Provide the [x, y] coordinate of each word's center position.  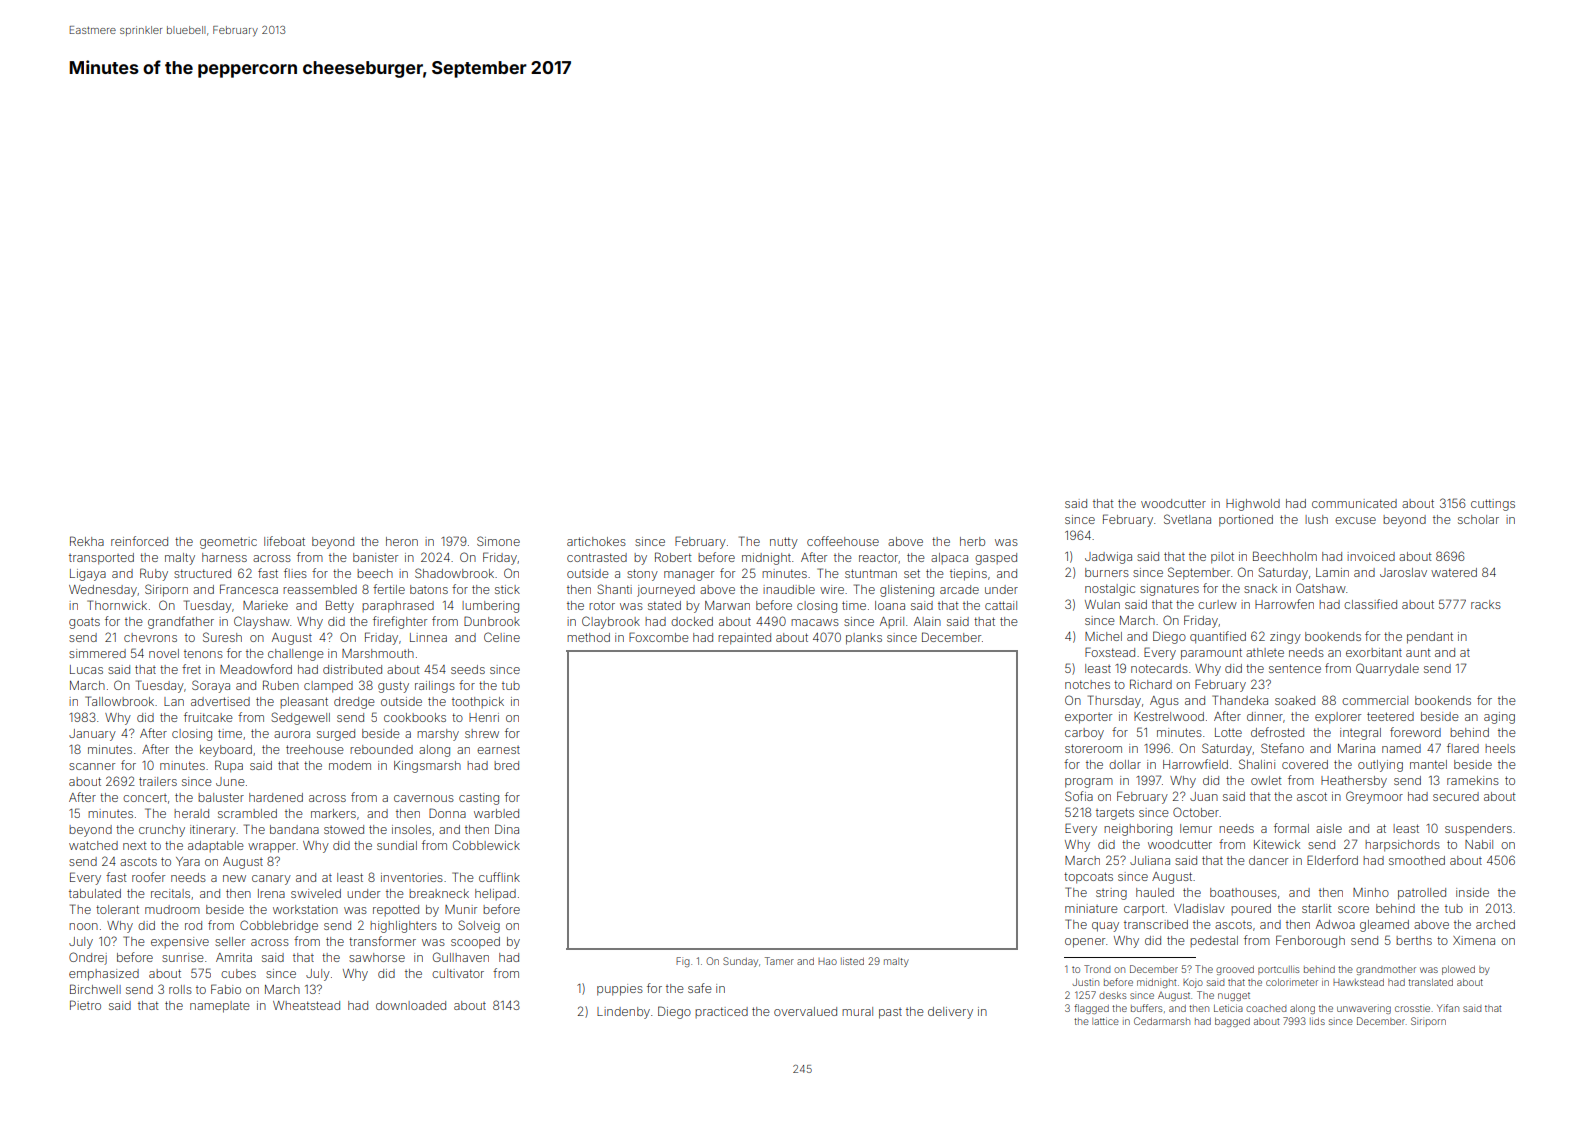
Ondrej [88, 958]
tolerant [117, 909]
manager [689, 576]
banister [375, 557]
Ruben [281, 685]
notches [1087, 684]
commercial [1375, 700]
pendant [1430, 638]
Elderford [1332, 860]
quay [1105, 927]
